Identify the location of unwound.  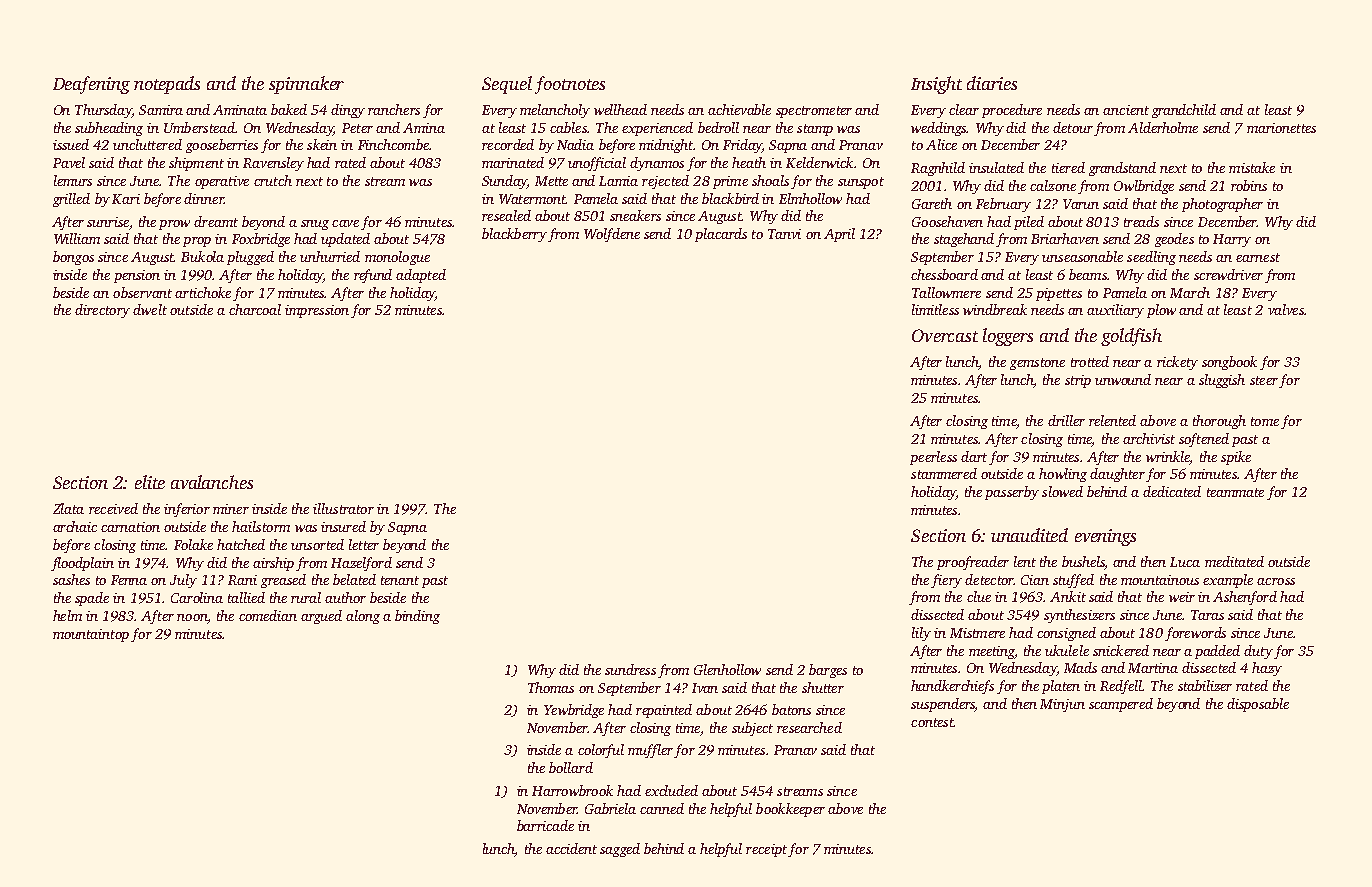
(1123, 379).
